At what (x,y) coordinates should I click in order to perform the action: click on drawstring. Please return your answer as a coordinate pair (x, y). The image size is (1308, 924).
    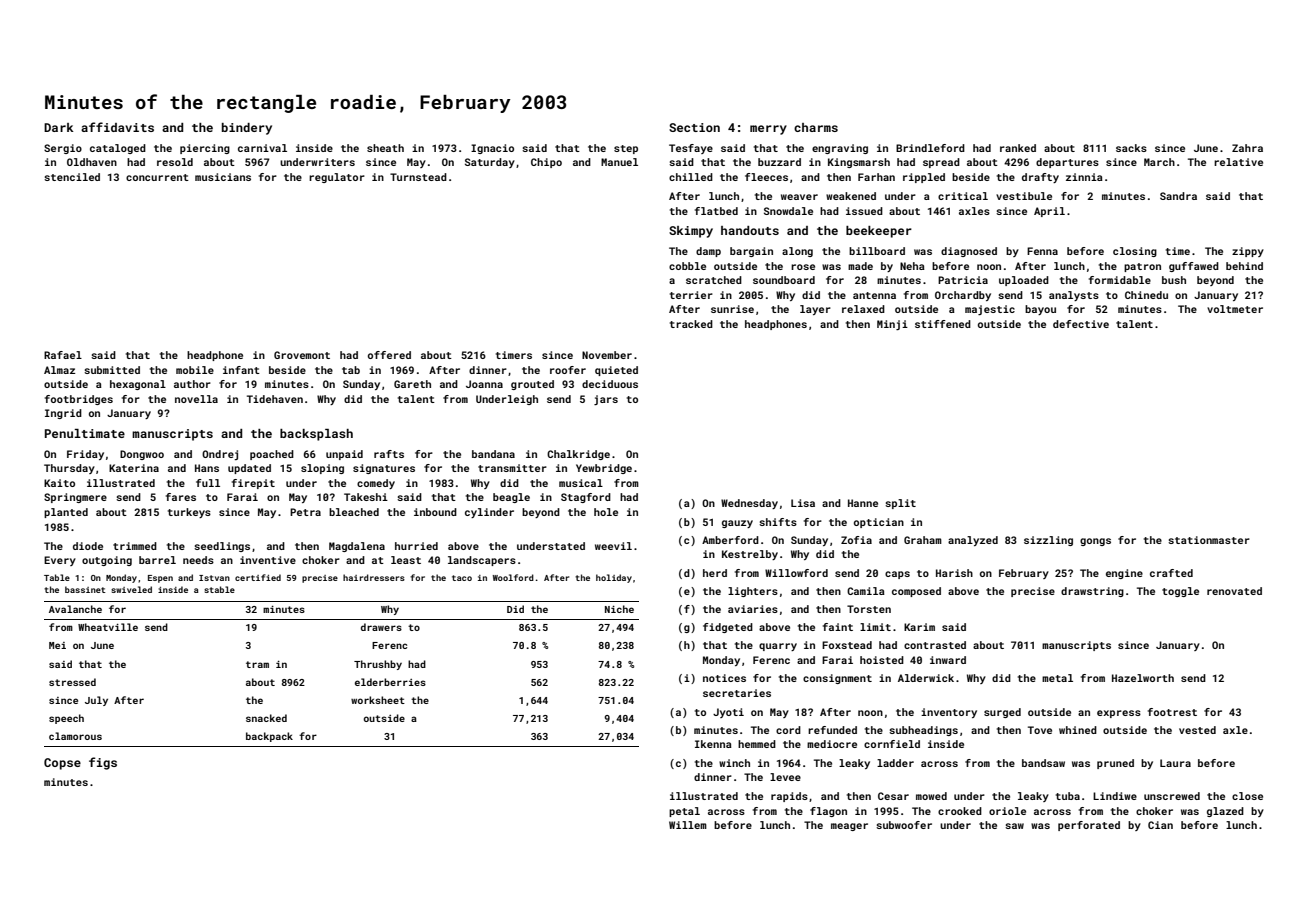
    Looking at the image, I should click on (1092, 592).
